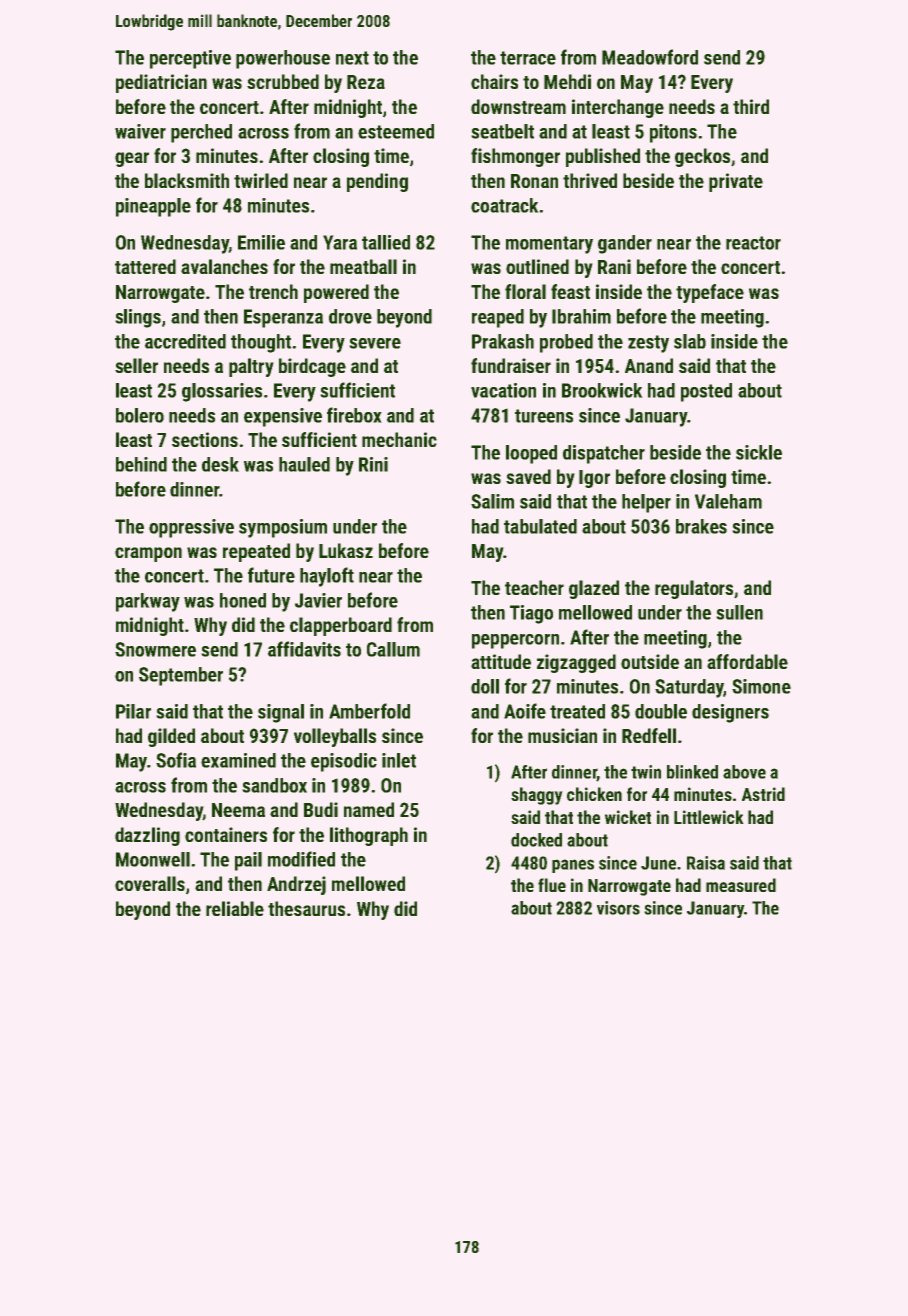 This screenshot has width=908, height=1316. Describe the element at coordinates (283, 528) in the screenshot. I see `symposium` at that location.
